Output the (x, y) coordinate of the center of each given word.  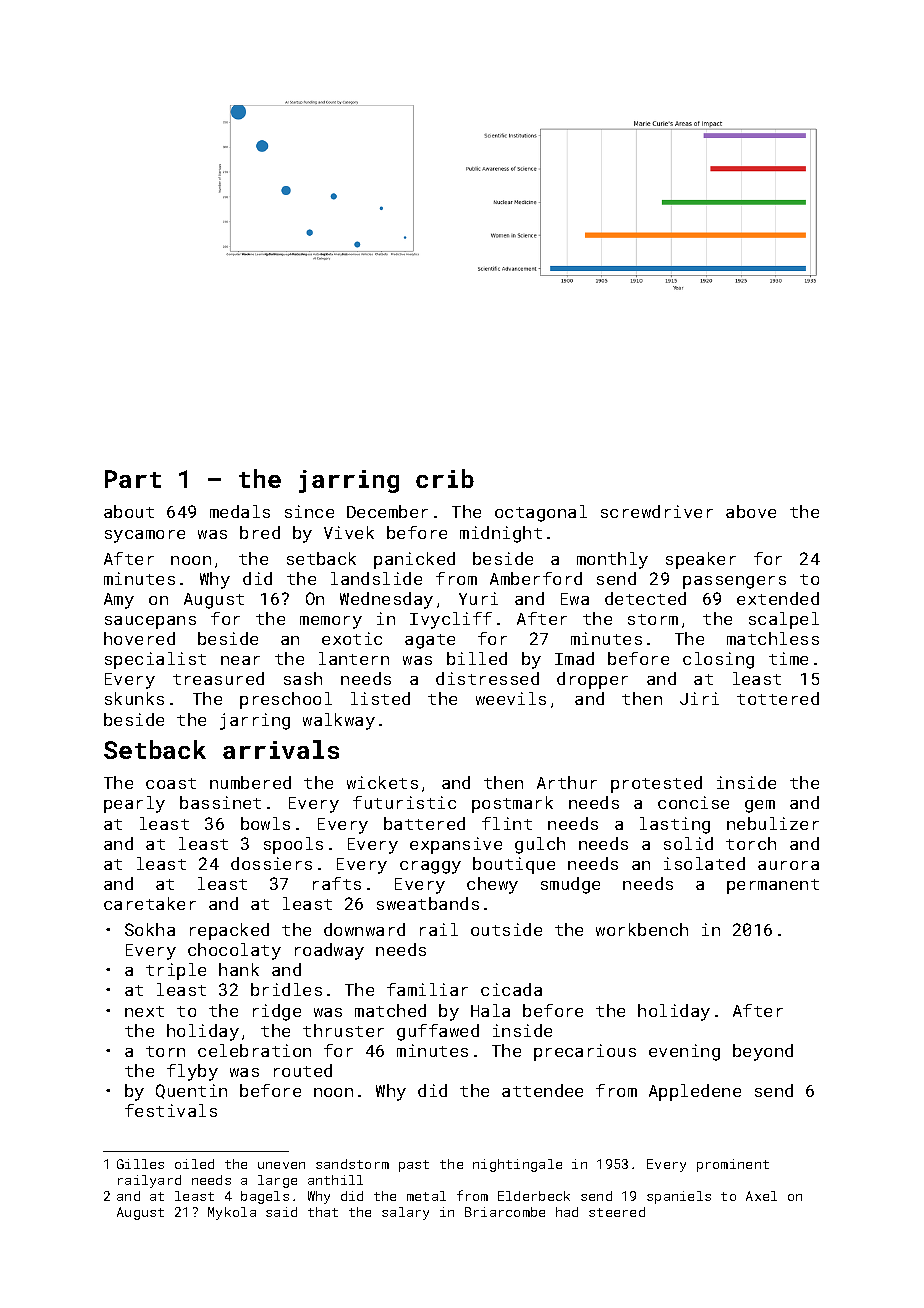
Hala (490, 1010)
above (751, 511)
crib (445, 478)
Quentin (191, 1091)
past (414, 1166)
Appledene (695, 1092)
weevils (511, 698)
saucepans (150, 622)
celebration (254, 1050)
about (129, 511)
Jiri (699, 698)
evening (684, 1052)
